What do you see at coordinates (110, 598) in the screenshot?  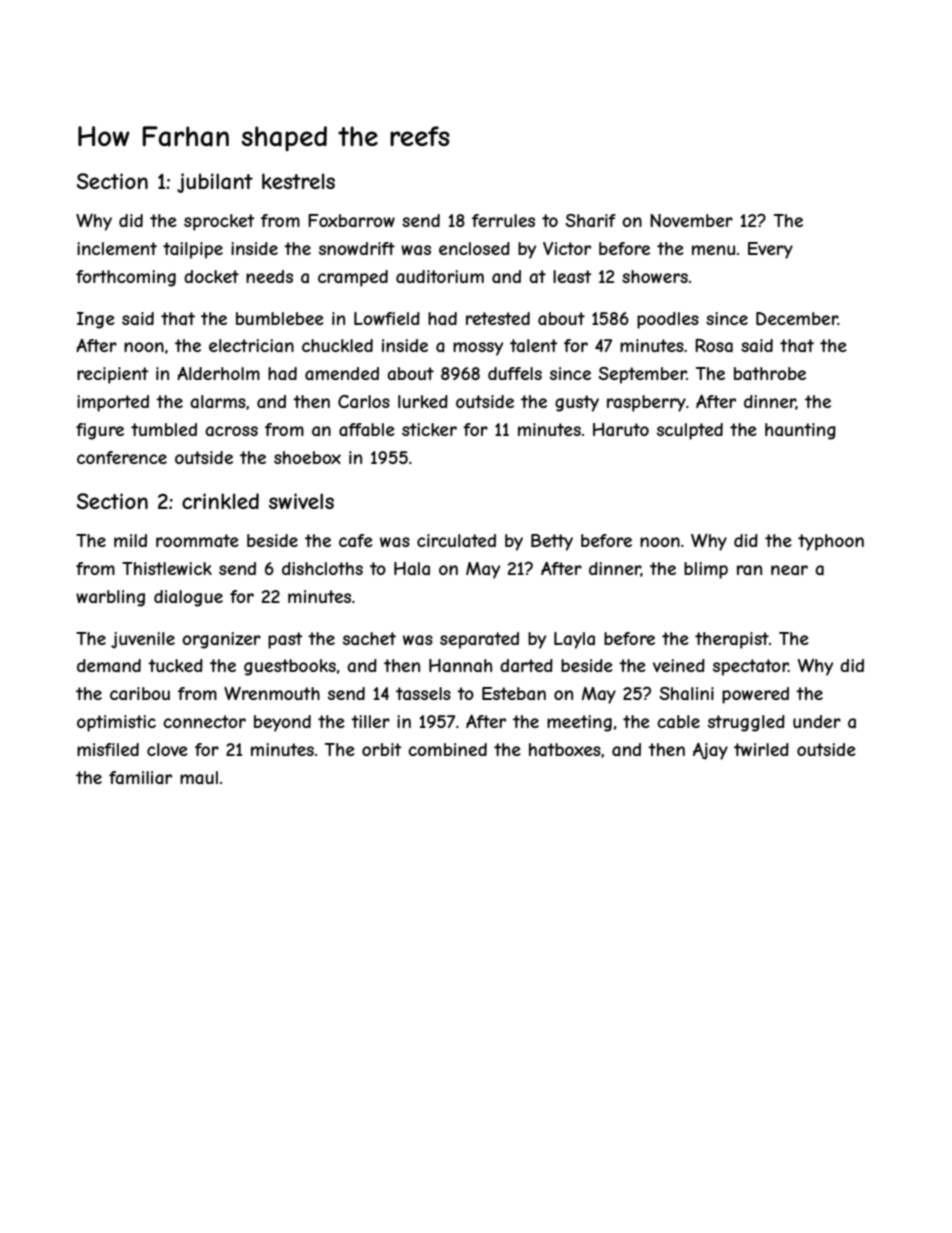 I see `warbling` at bounding box center [110, 598].
